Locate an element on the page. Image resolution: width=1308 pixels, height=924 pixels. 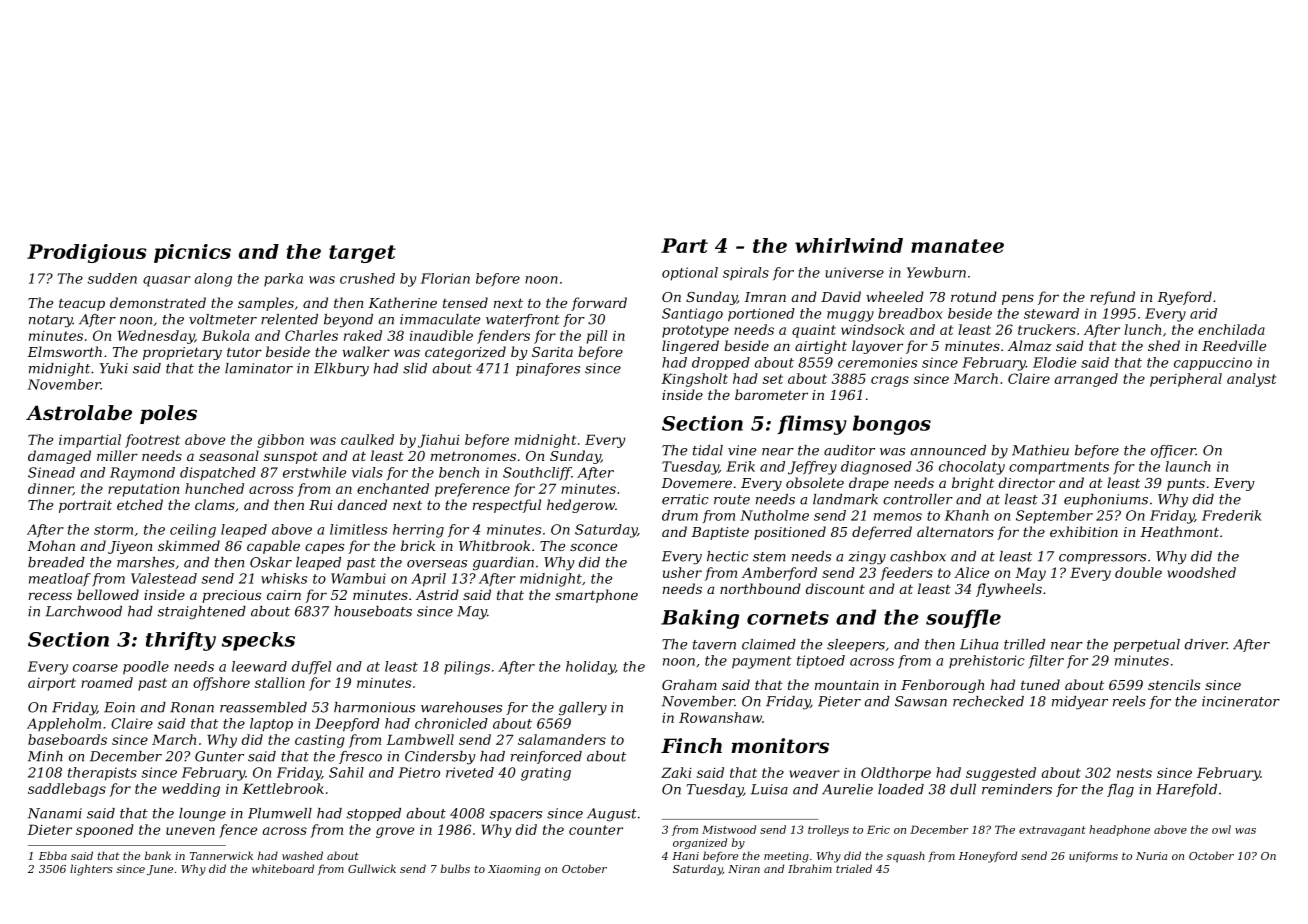
Jiahui is located at coordinates (439, 441).
